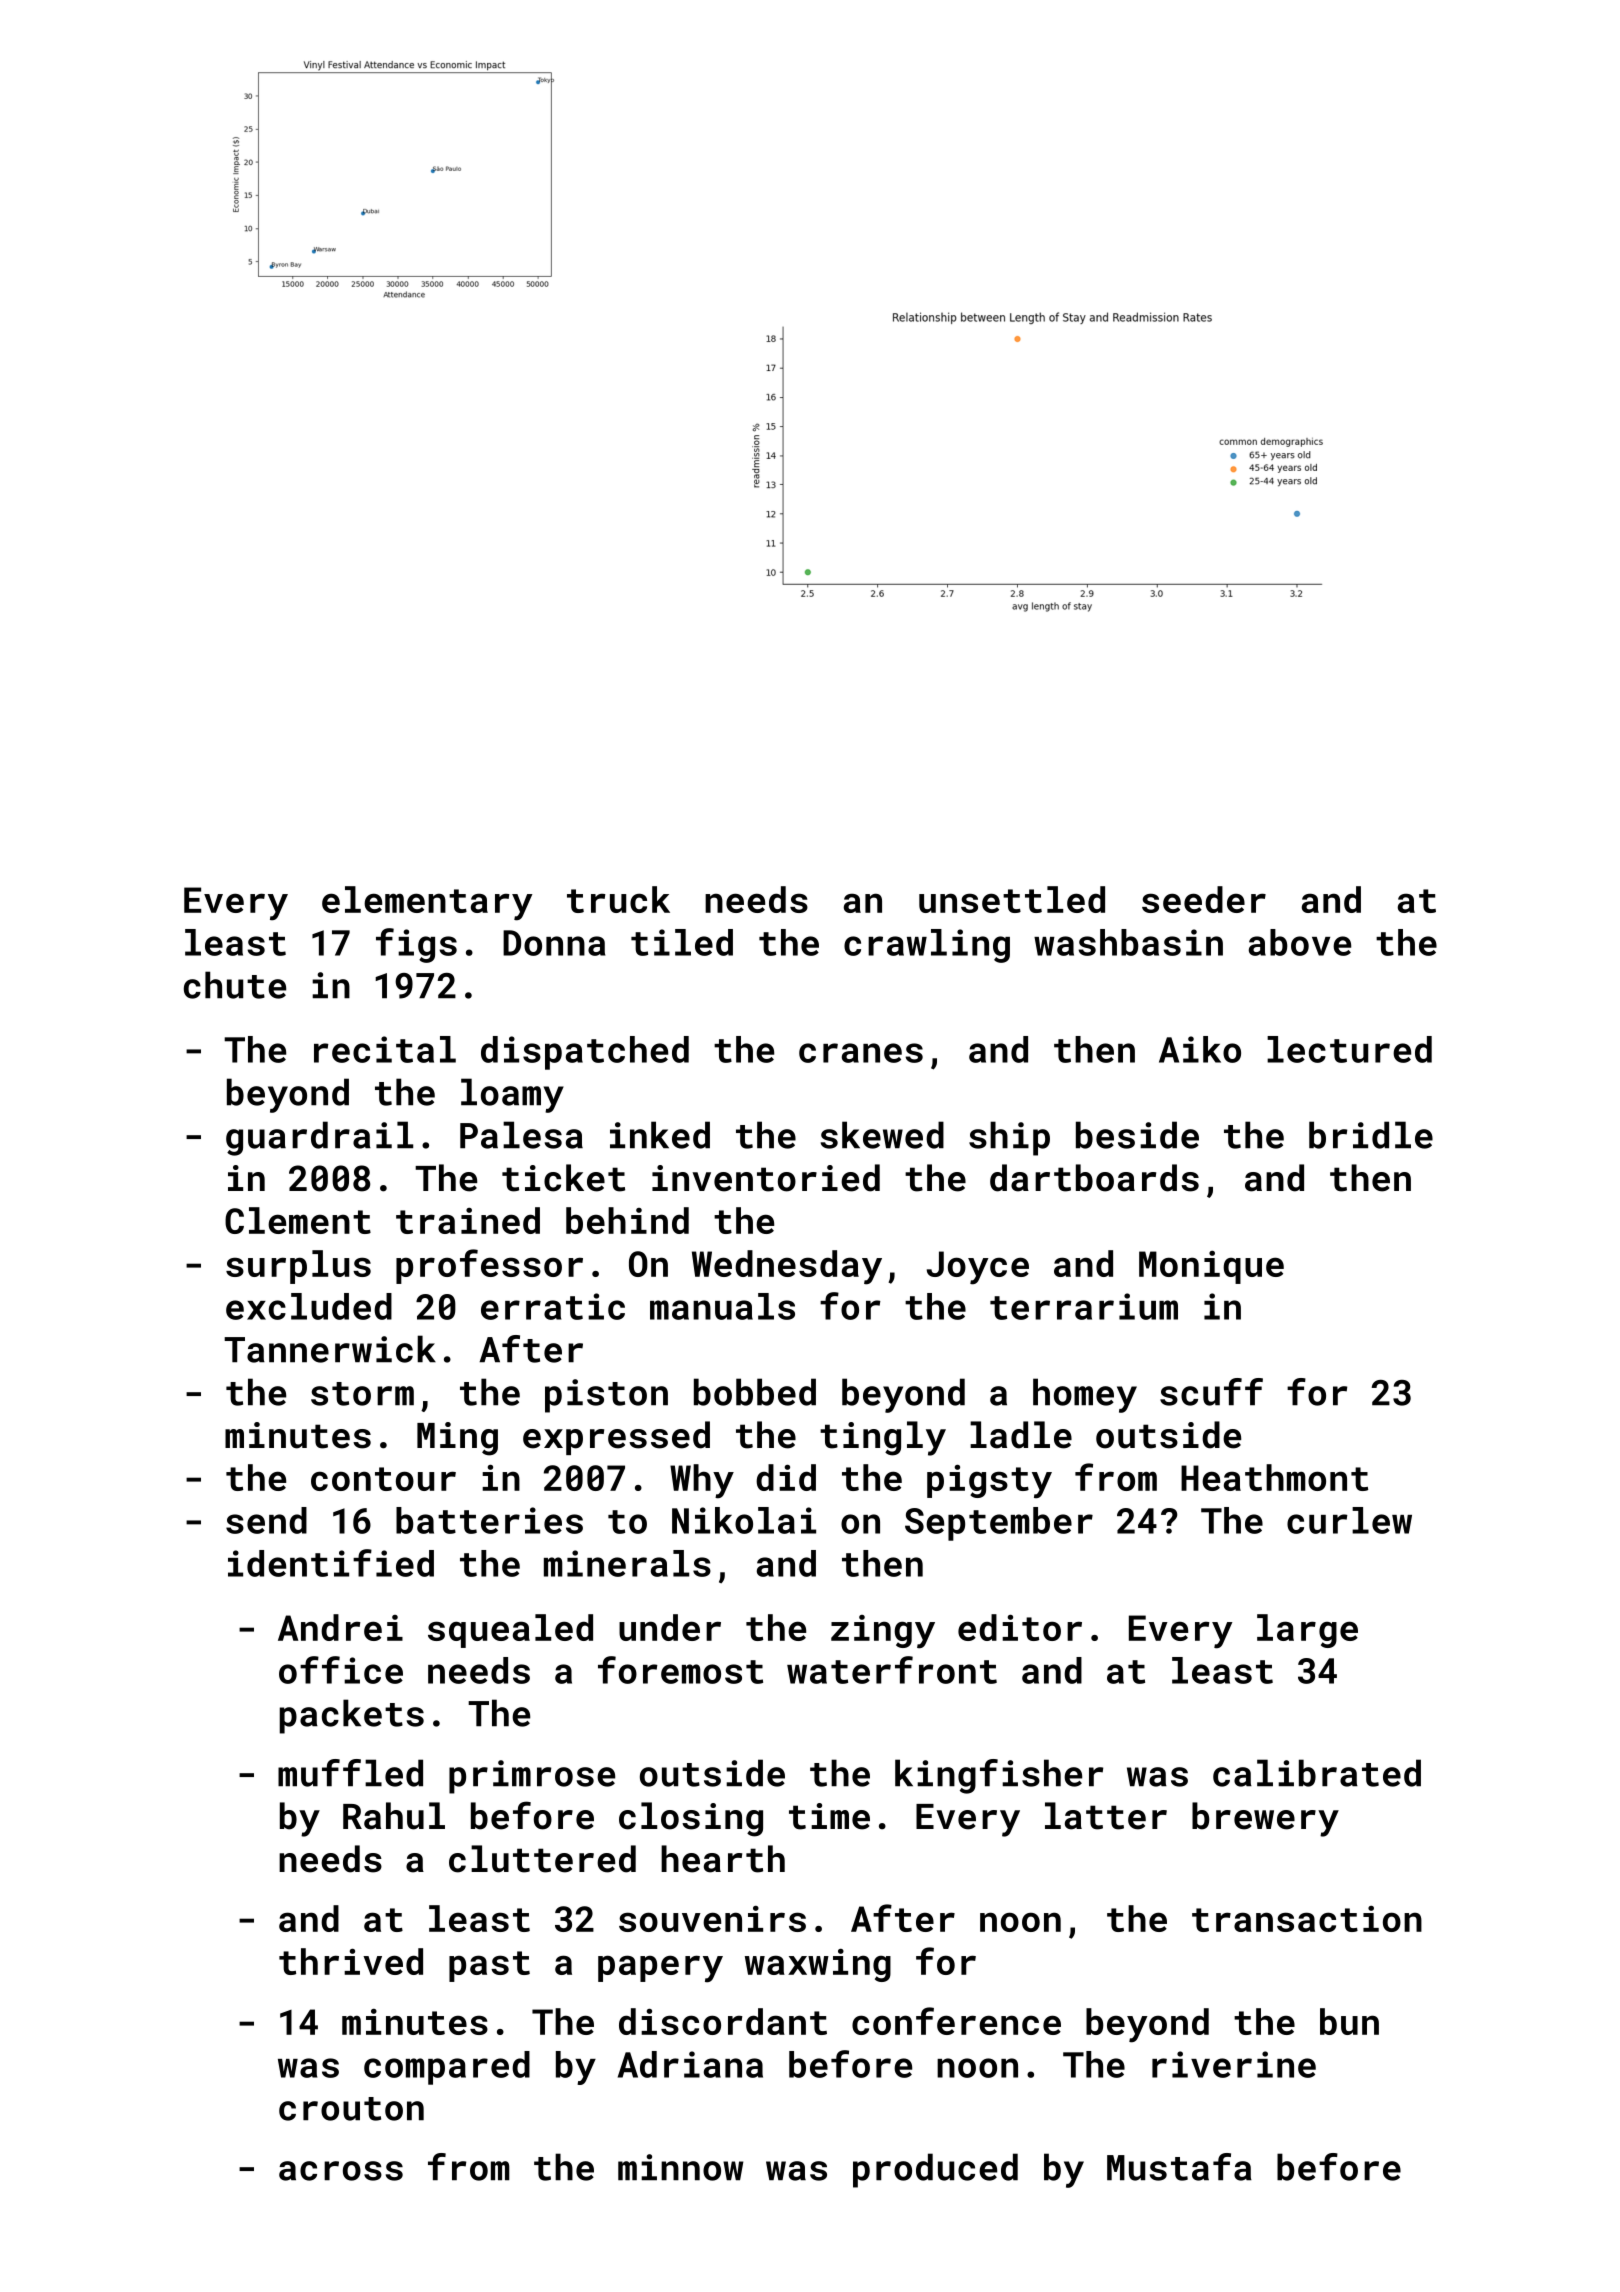 The width and height of the screenshot is (1620, 2292). What do you see at coordinates (427, 903) in the screenshot?
I see `elementary` at bounding box center [427, 903].
